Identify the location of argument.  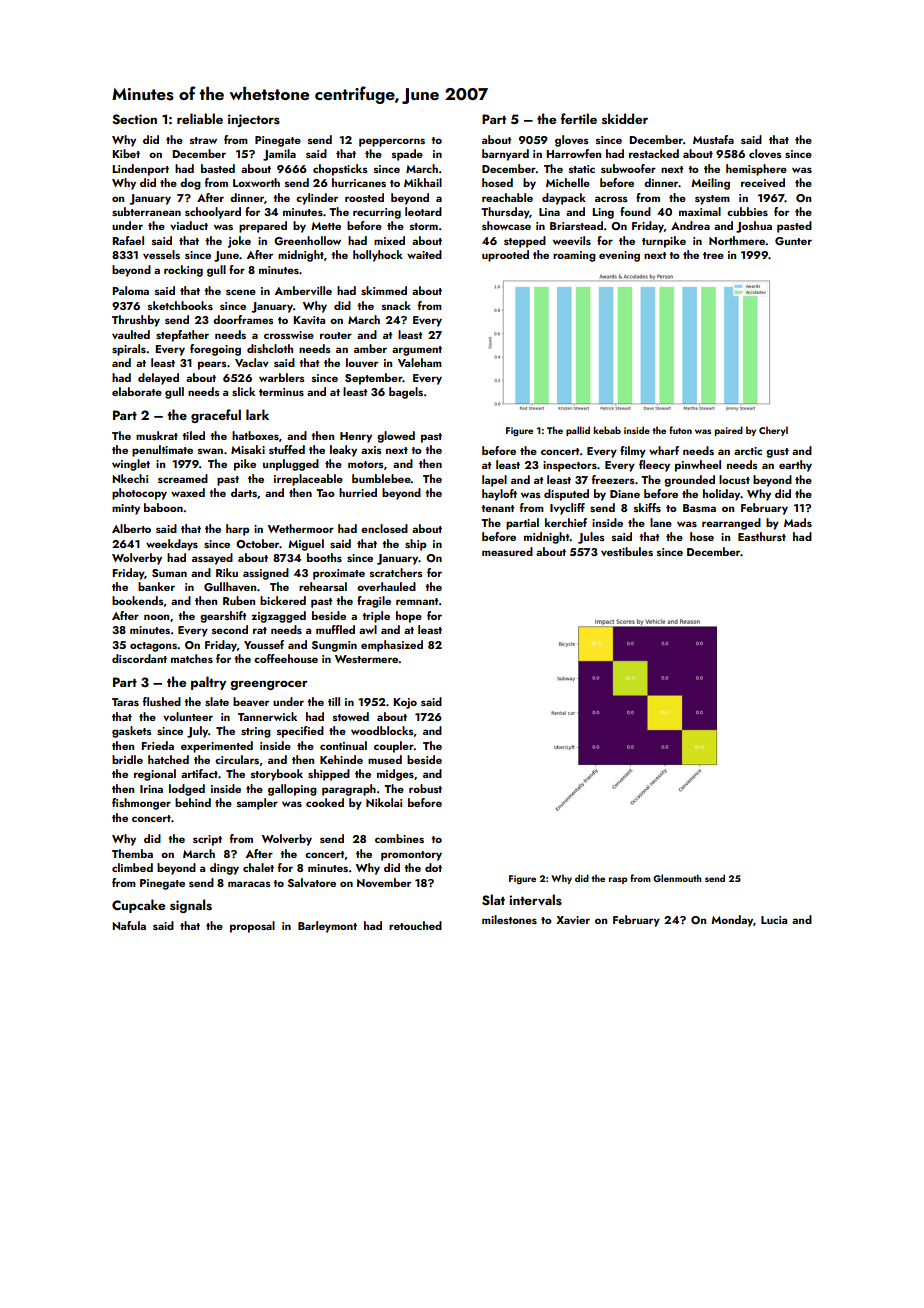
(417, 351).
